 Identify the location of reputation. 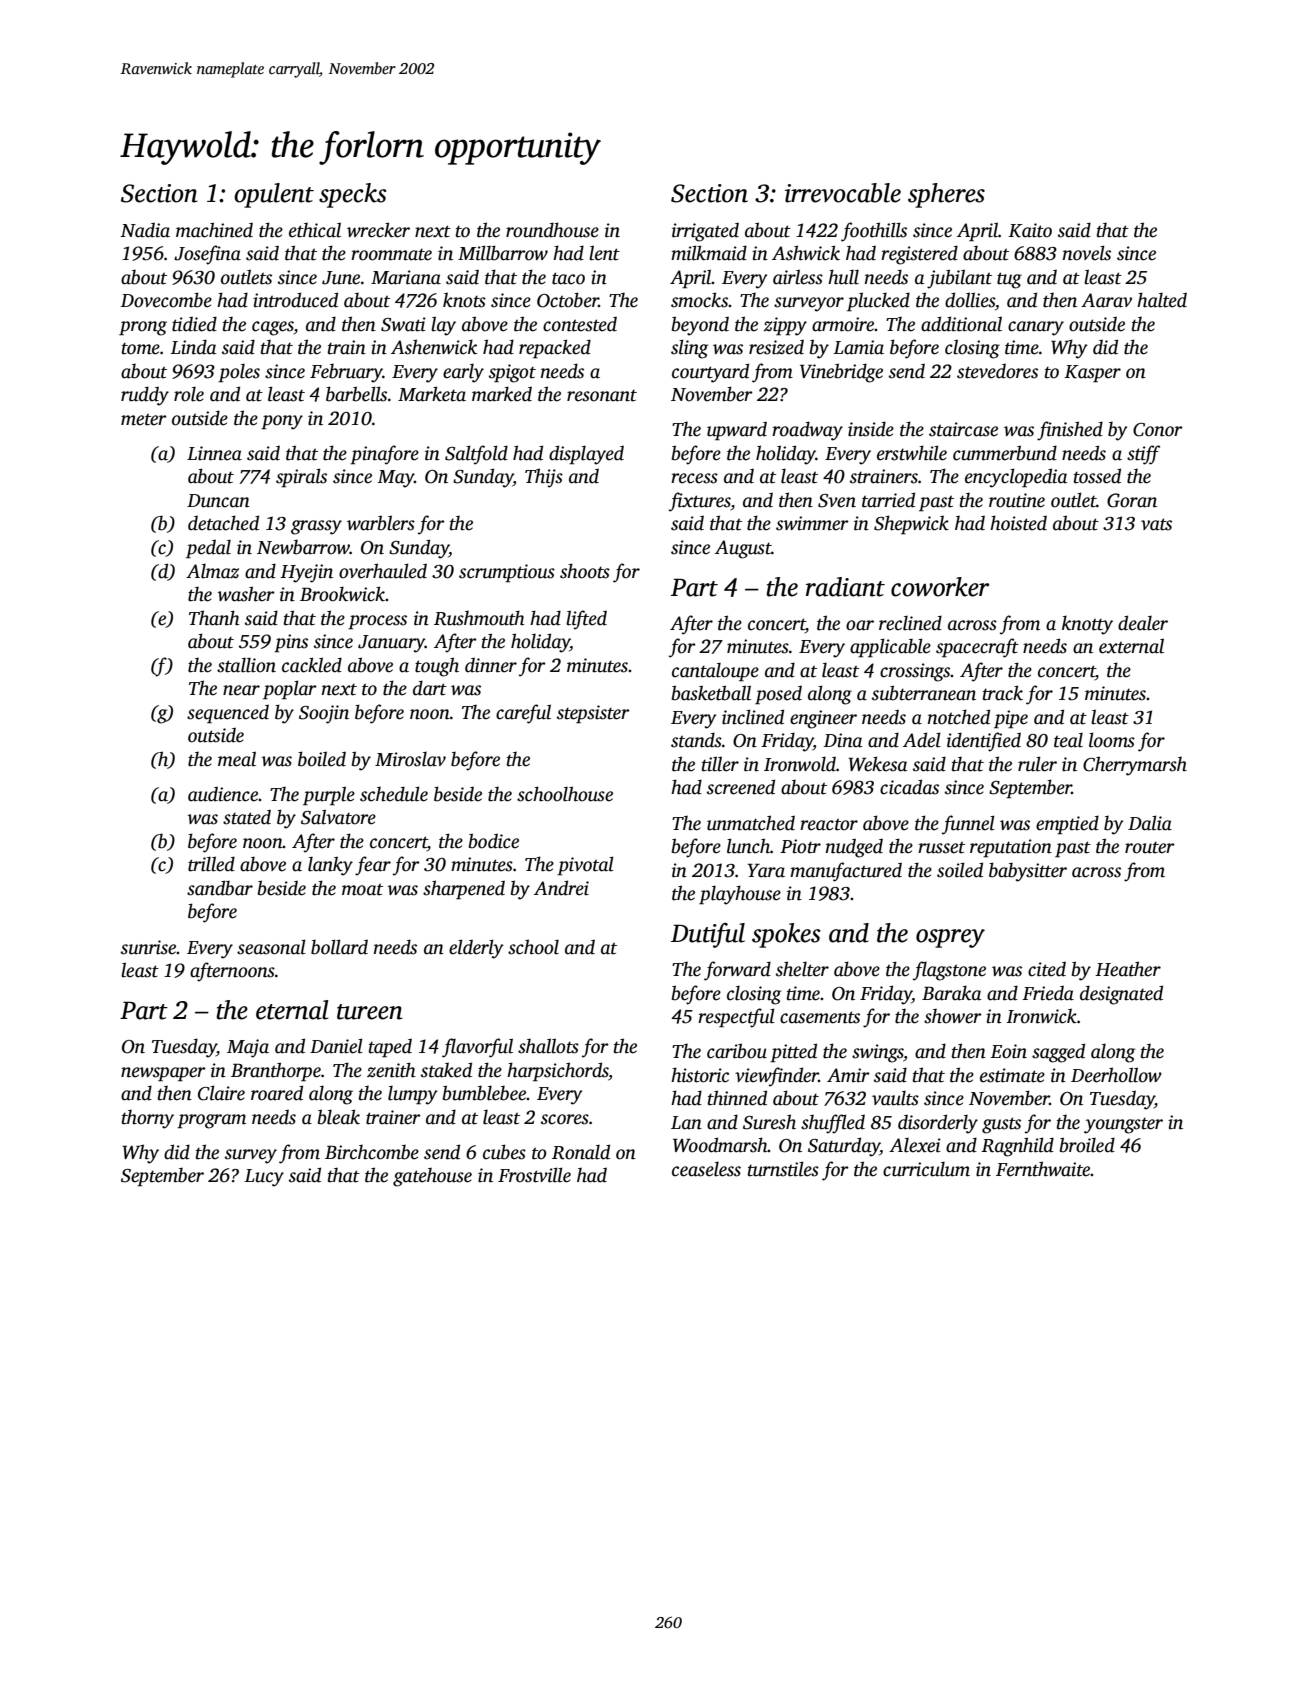
(1011, 848).
